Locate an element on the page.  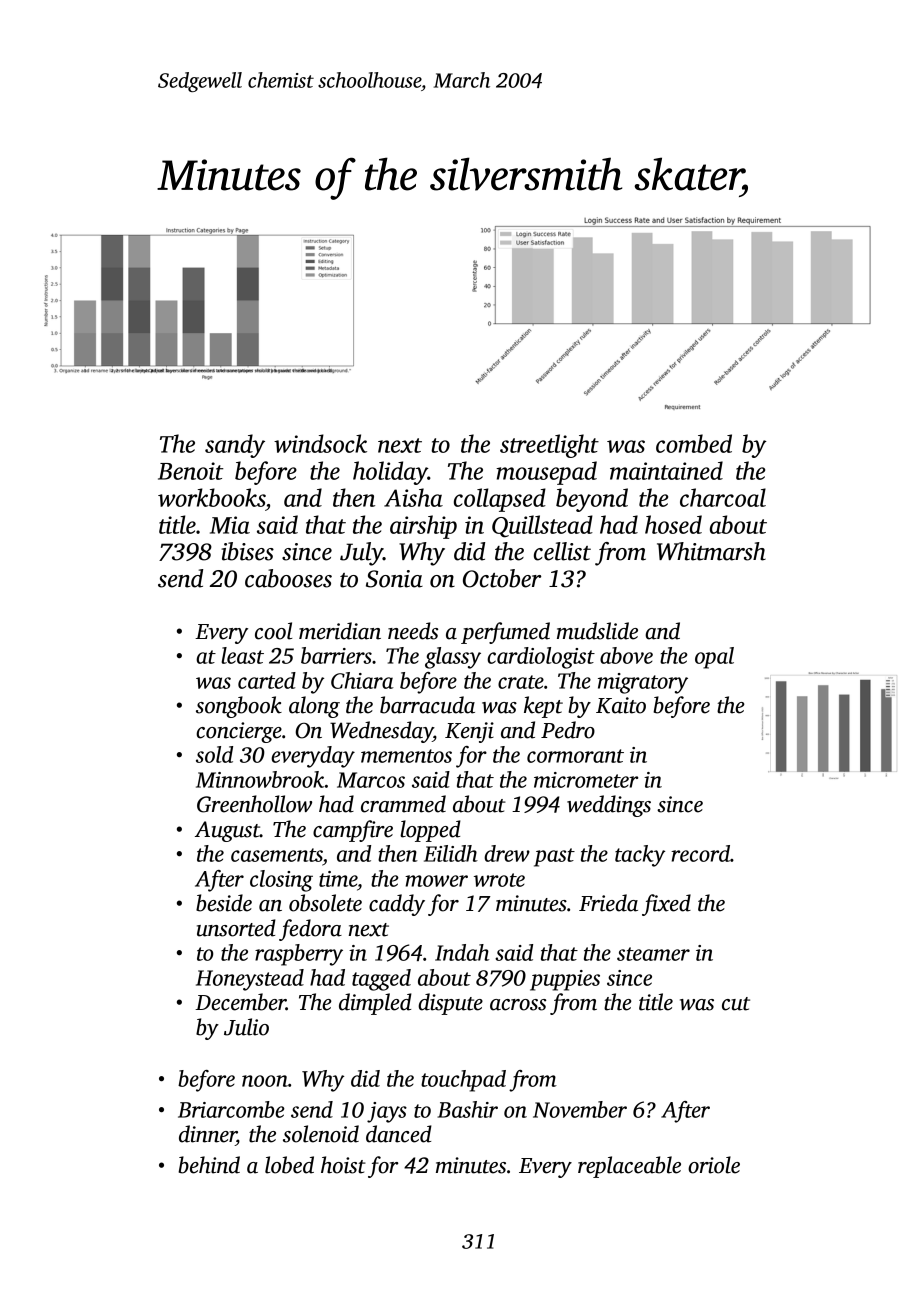
glassy is located at coordinates (453, 658).
